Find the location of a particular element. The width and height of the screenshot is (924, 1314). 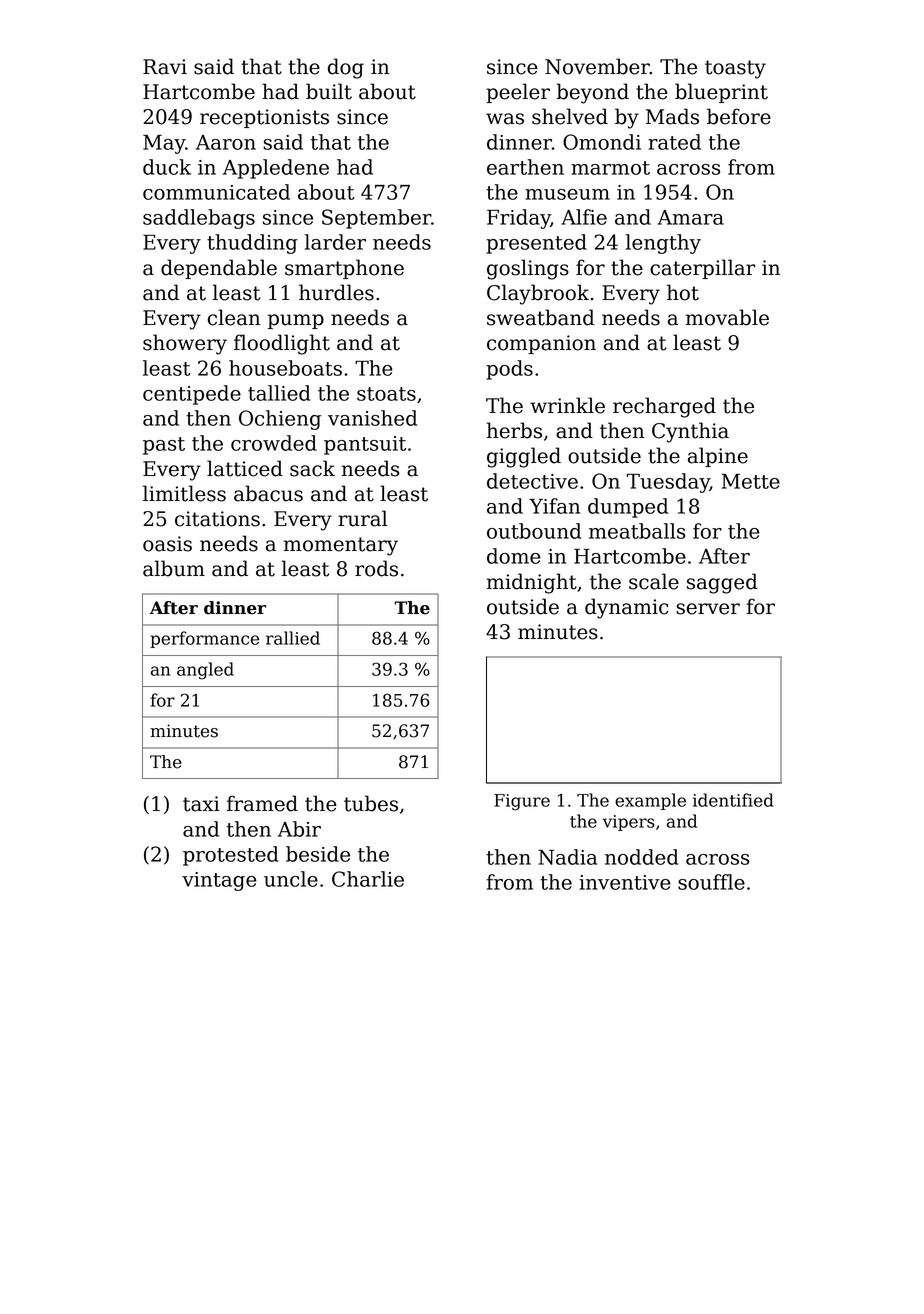

Charlie is located at coordinates (368, 879).
